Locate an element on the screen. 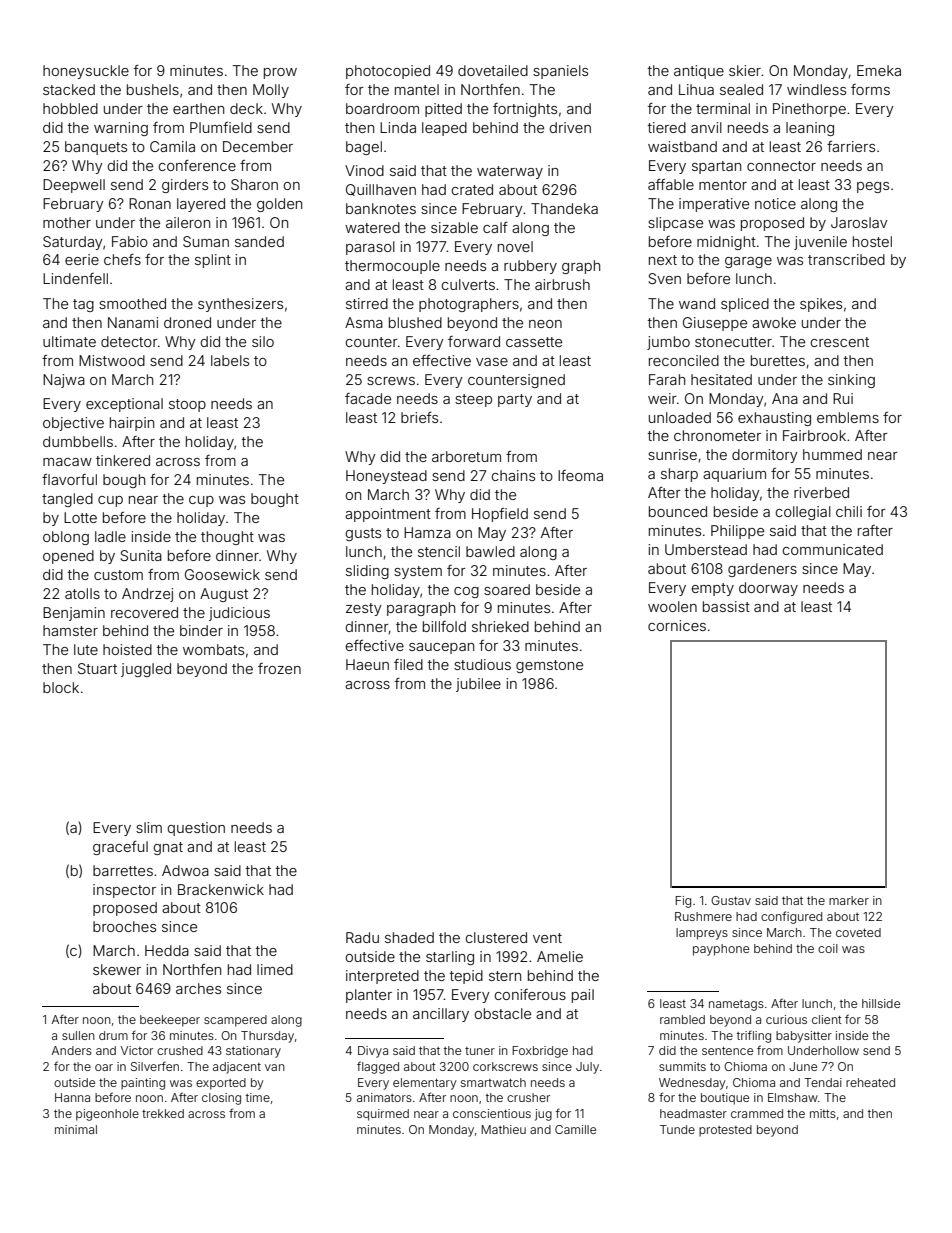 Image resolution: width=952 pixels, height=1233 pixels. marker is located at coordinates (849, 900).
